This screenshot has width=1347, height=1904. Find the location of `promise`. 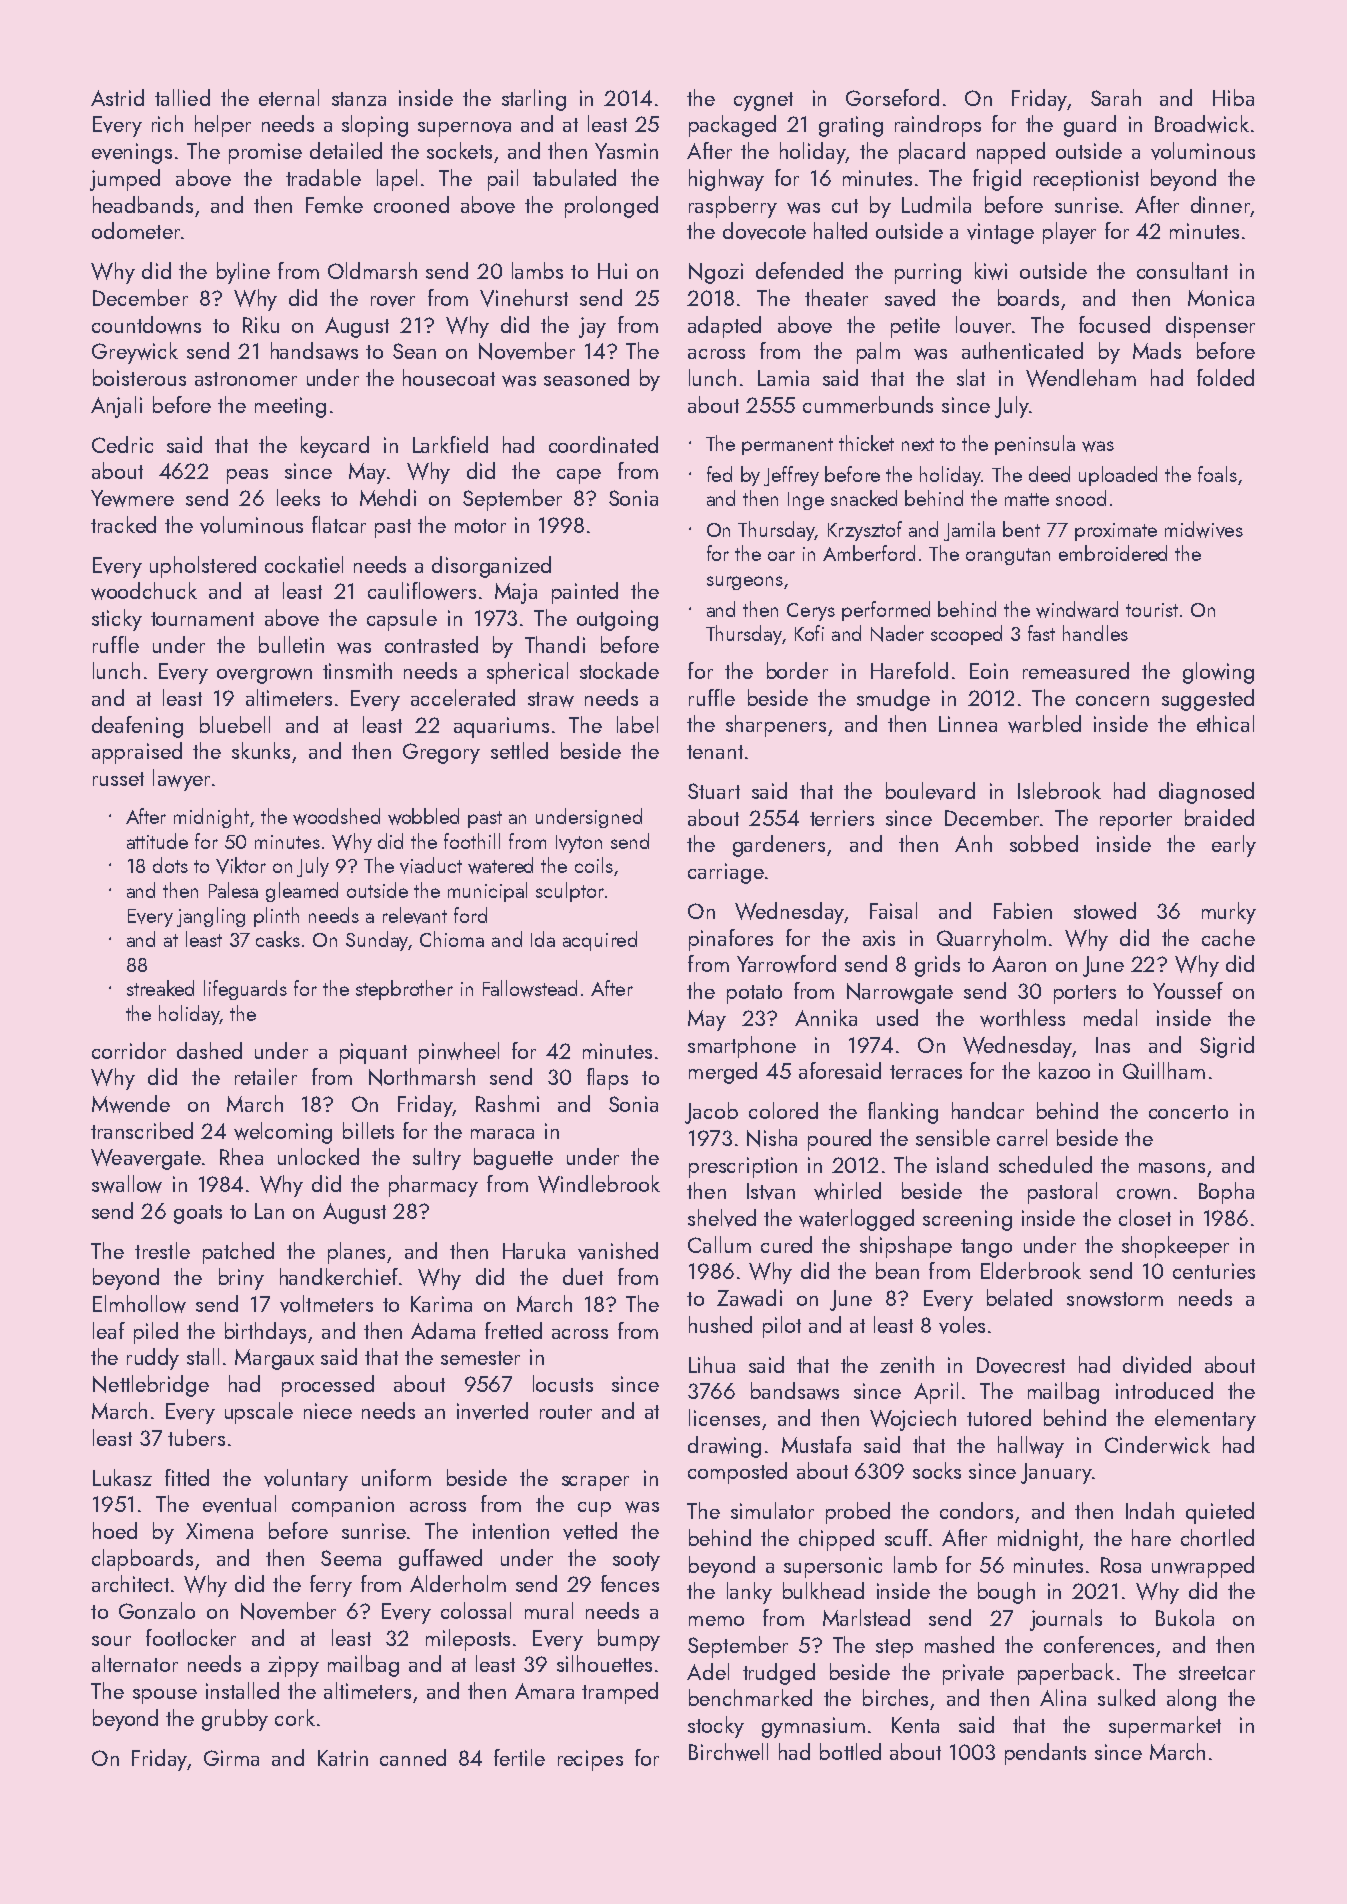

promise is located at coordinates (265, 153).
